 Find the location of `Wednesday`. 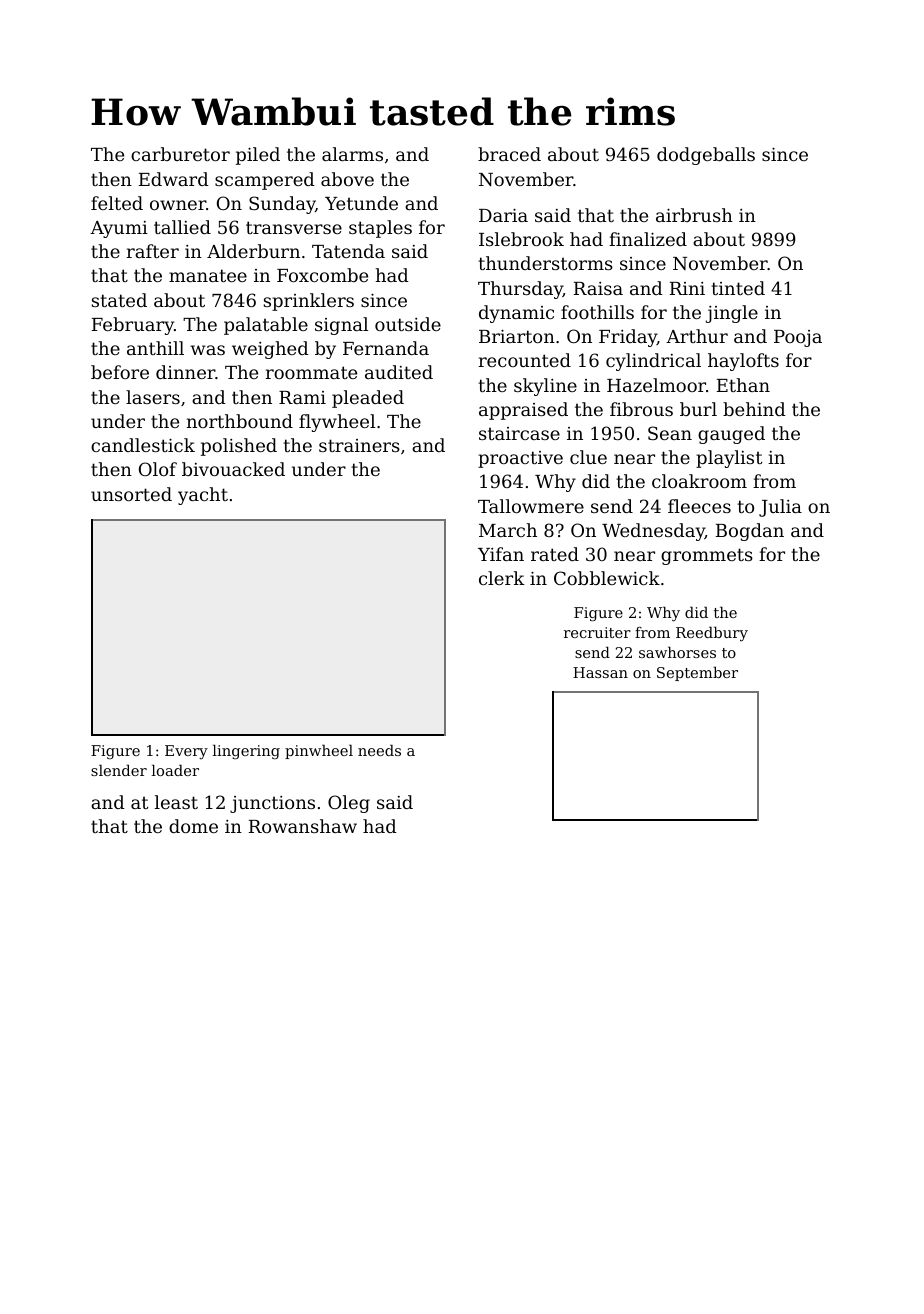

Wednesday is located at coordinates (653, 532).
